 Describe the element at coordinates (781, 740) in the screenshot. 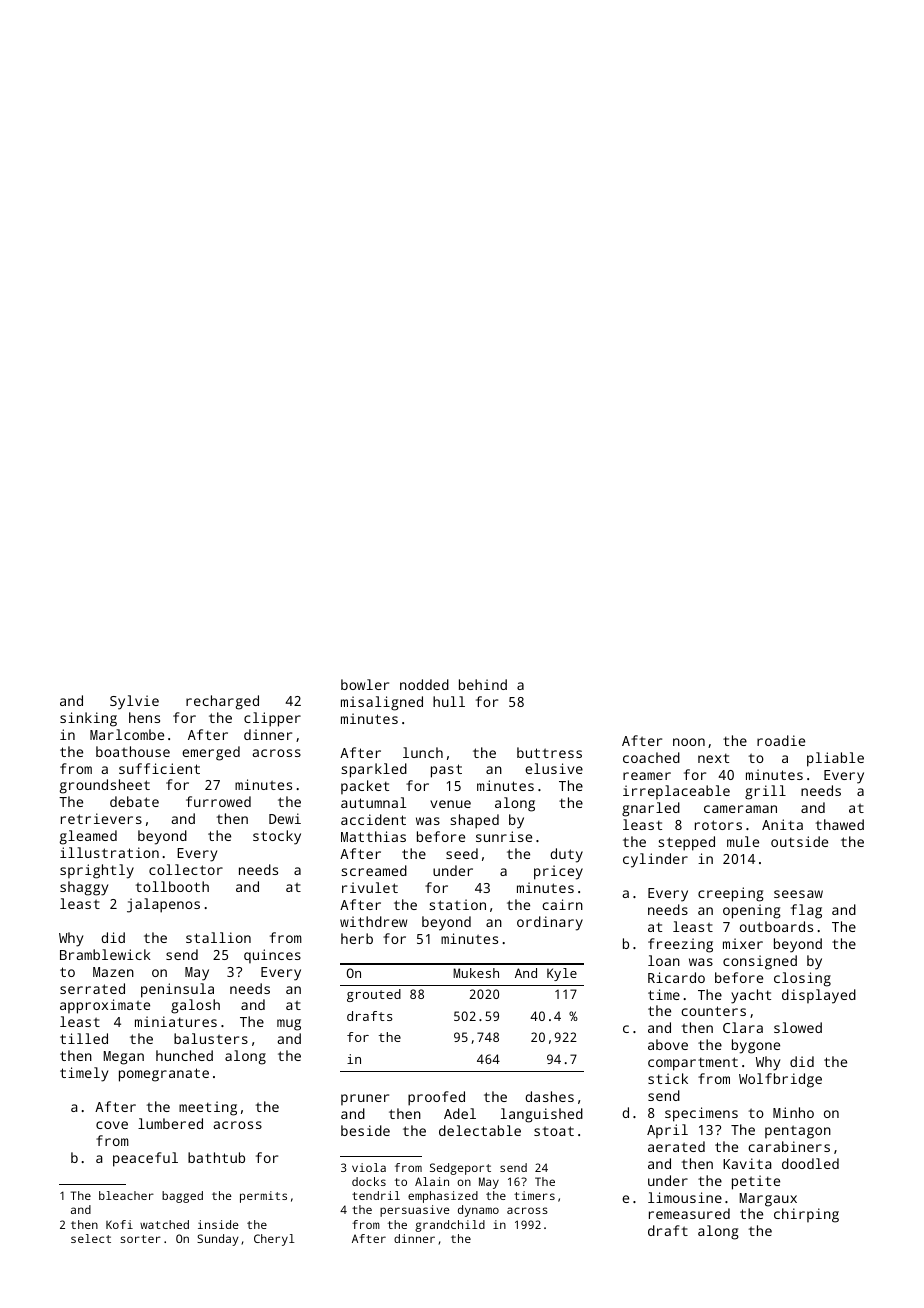

I see `roadie` at that location.
